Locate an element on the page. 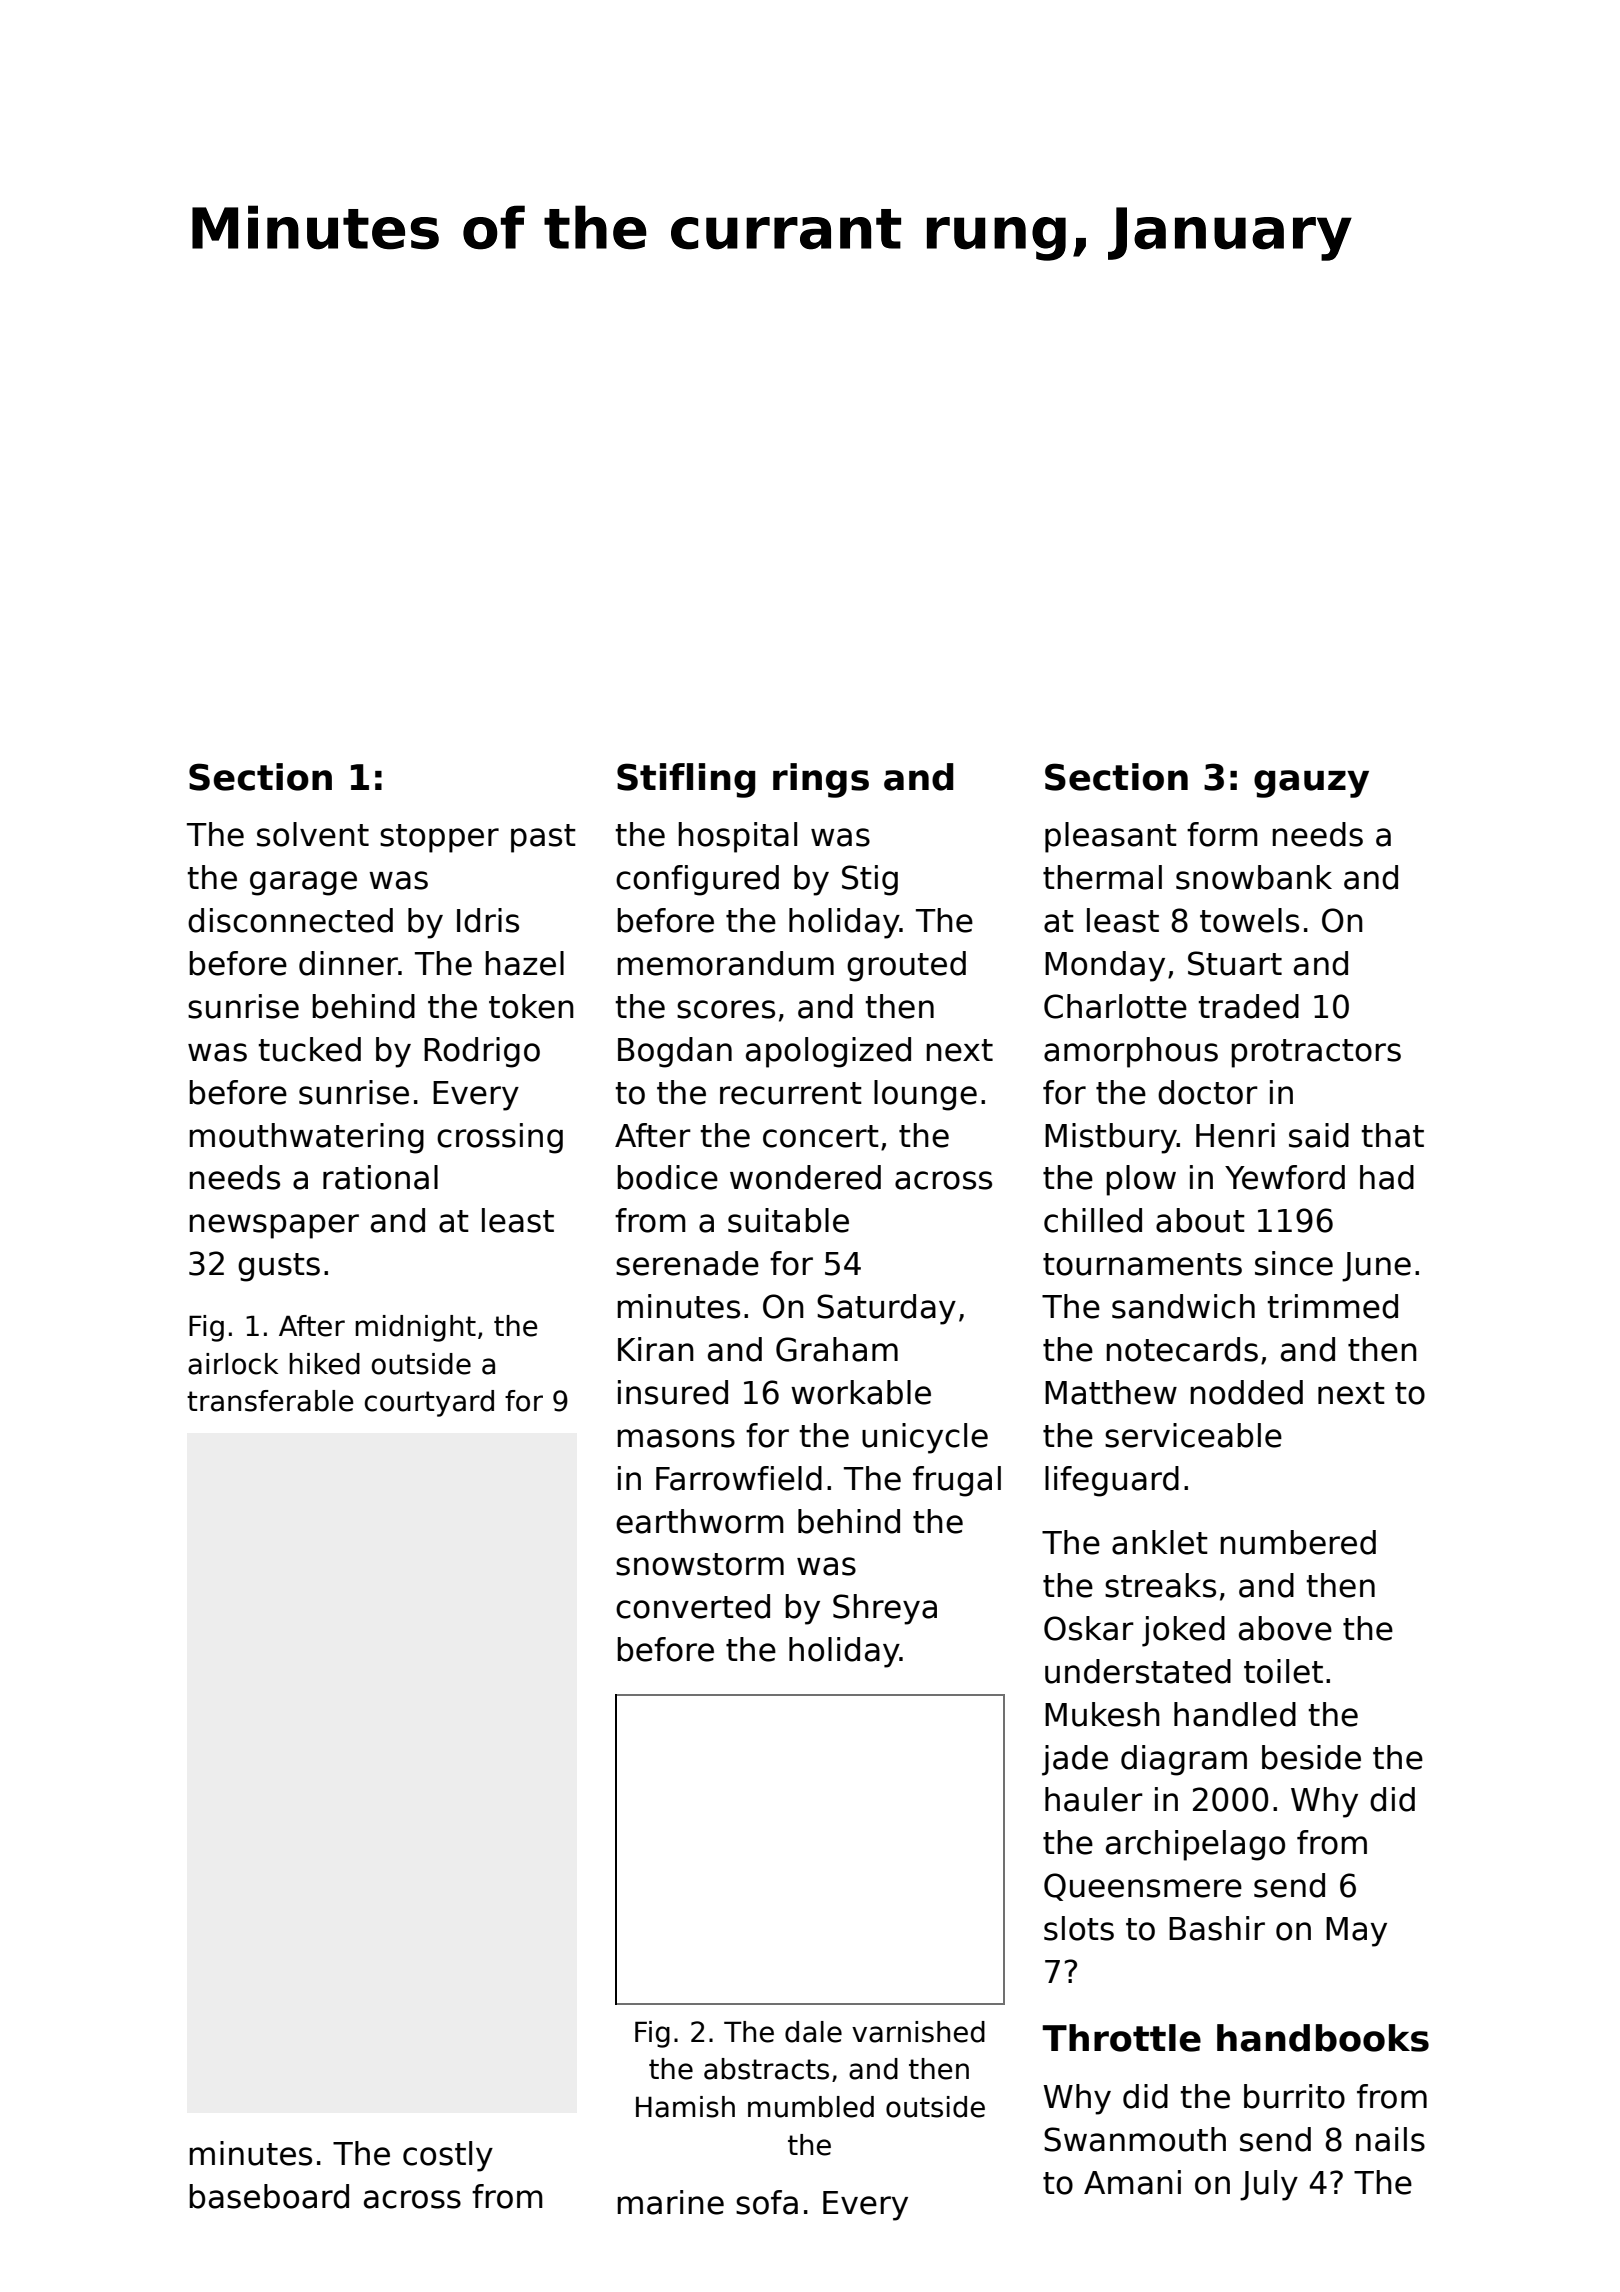  gauzy is located at coordinates (1311, 784).
